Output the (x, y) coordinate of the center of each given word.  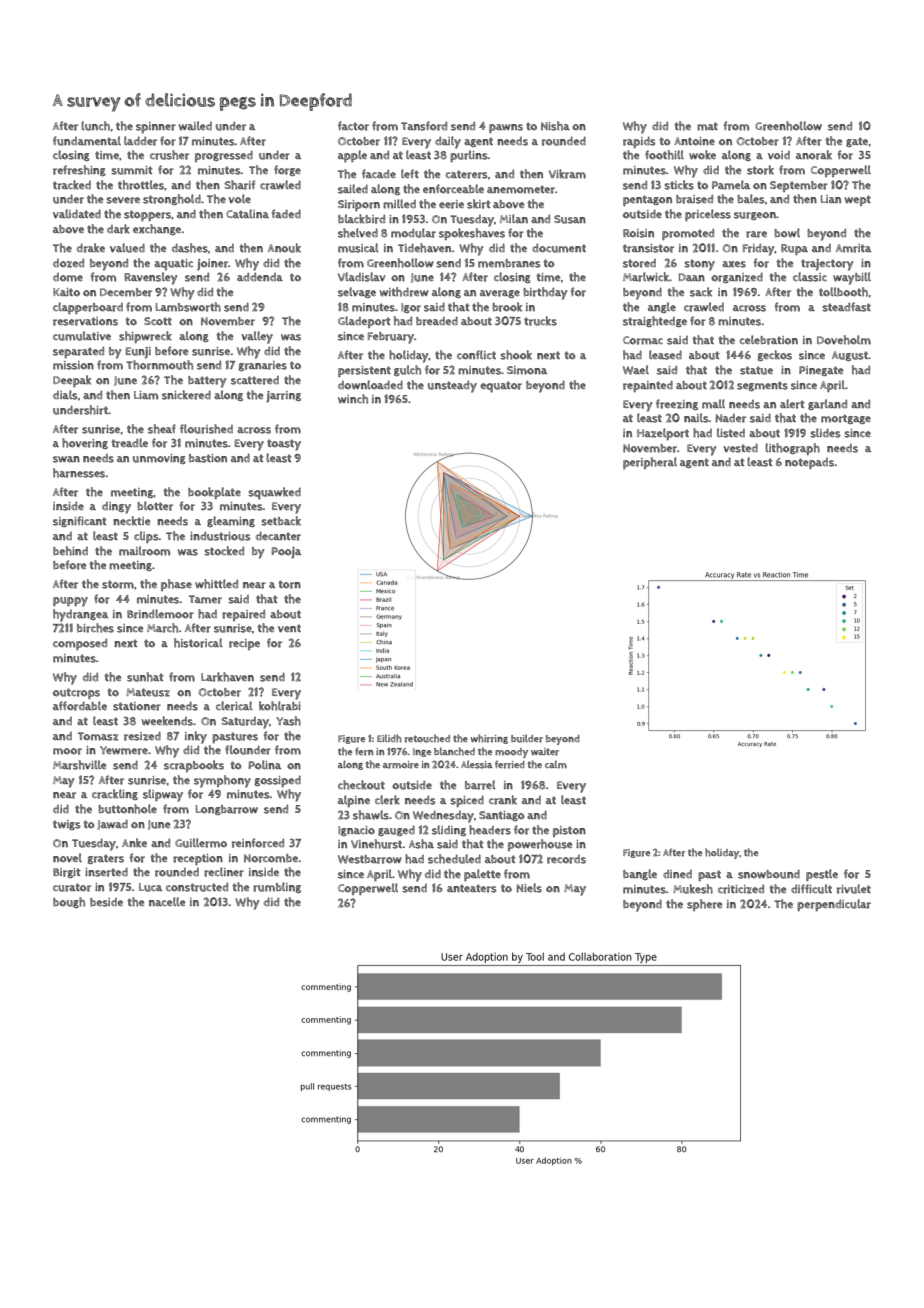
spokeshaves (472, 234)
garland (827, 404)
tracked (72, 185)
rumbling (277, 887)
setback (281, 521)
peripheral (650, 463)
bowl (787, 233)
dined (677, 873)
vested (740, 448)
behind (70, 551)
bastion (208, 458)
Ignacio (356, 831)
